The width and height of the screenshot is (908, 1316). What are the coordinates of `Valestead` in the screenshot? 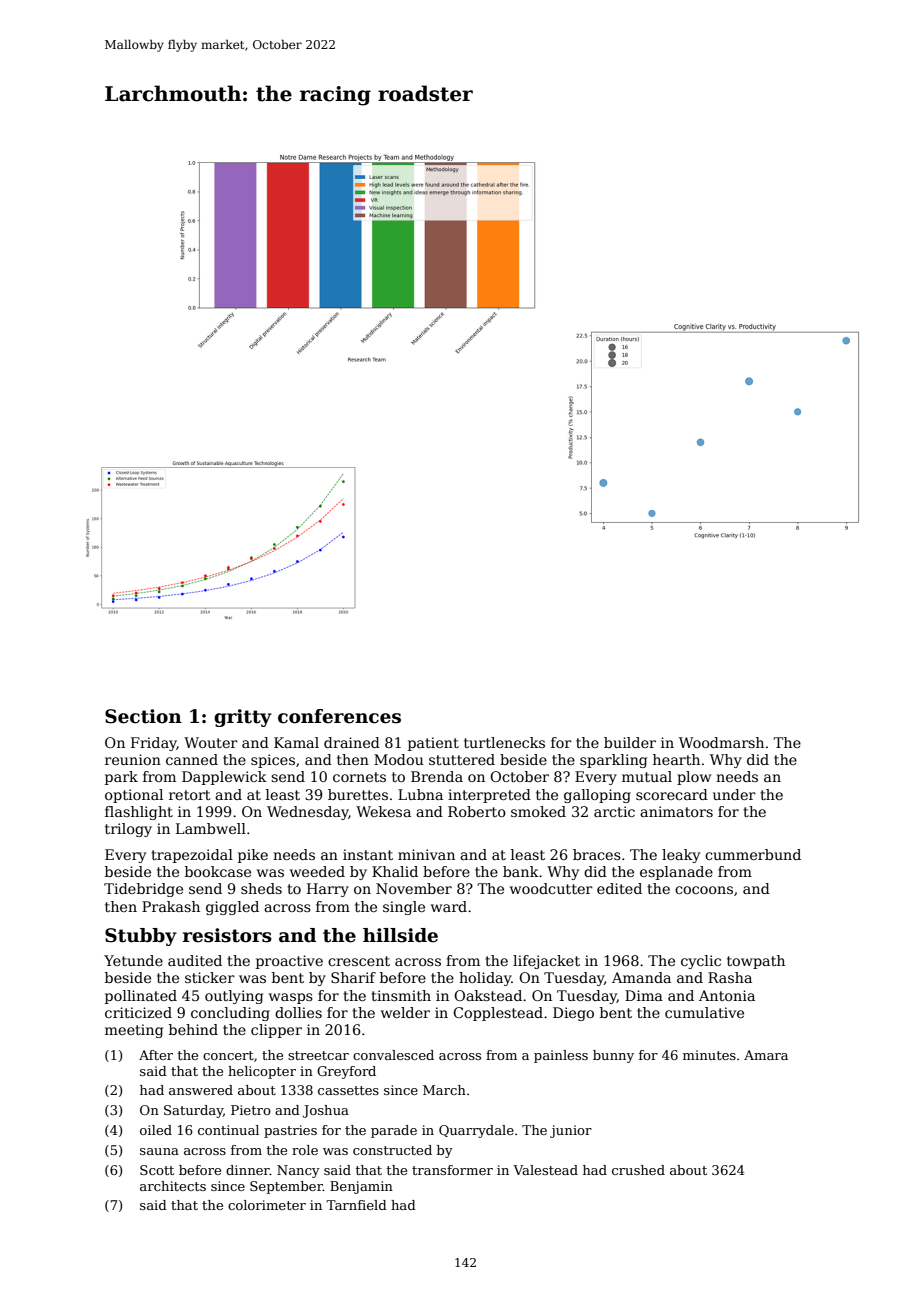 It's located at (545, 1170).
